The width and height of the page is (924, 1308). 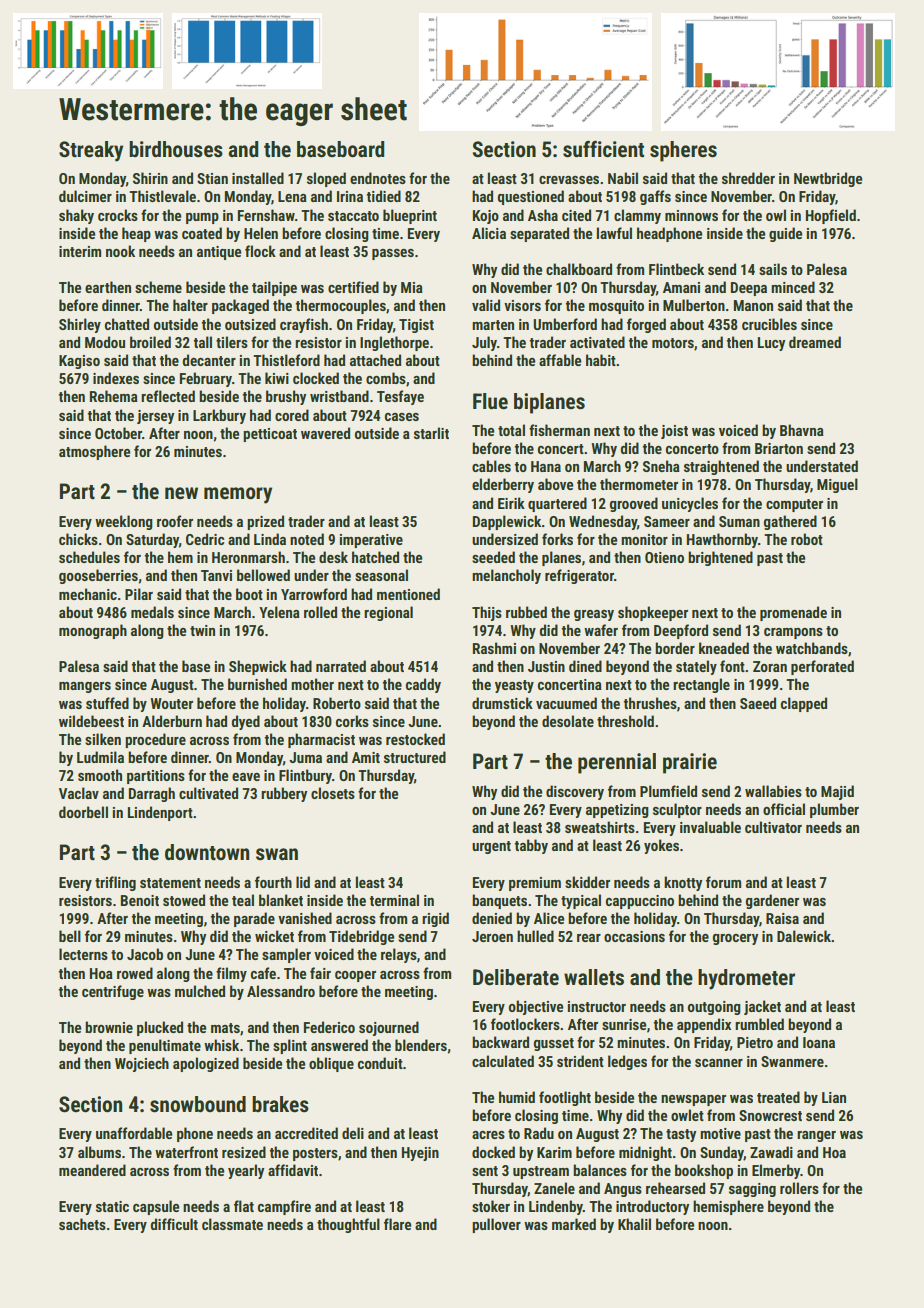 What do you see at coordinates (207, 852) in the page?
I see `downtown` at bounding box center [207, 852].
